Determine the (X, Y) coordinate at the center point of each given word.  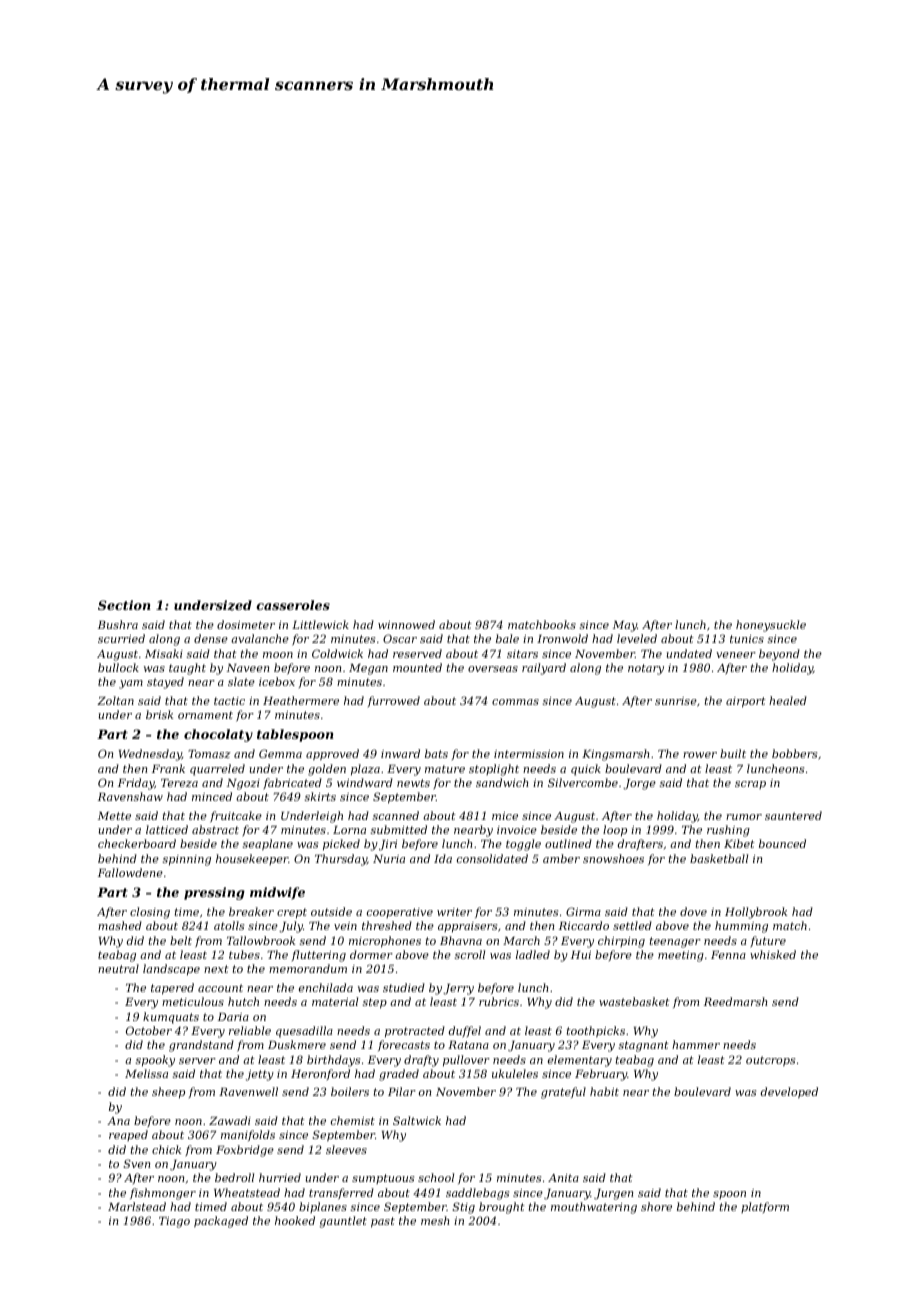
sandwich (502, 782)
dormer (371, 954)
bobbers (794, 753)
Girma (583, 911)
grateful (563, 1093)
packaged (221, 1222)
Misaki (164, 653)
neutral (118, 968)
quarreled (217, 770)
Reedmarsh (735, 1001)
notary (646, 669)
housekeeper (252, 859)
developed (789, 1093)
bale (507, 638)
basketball (719, 858)
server (197, 1061)
